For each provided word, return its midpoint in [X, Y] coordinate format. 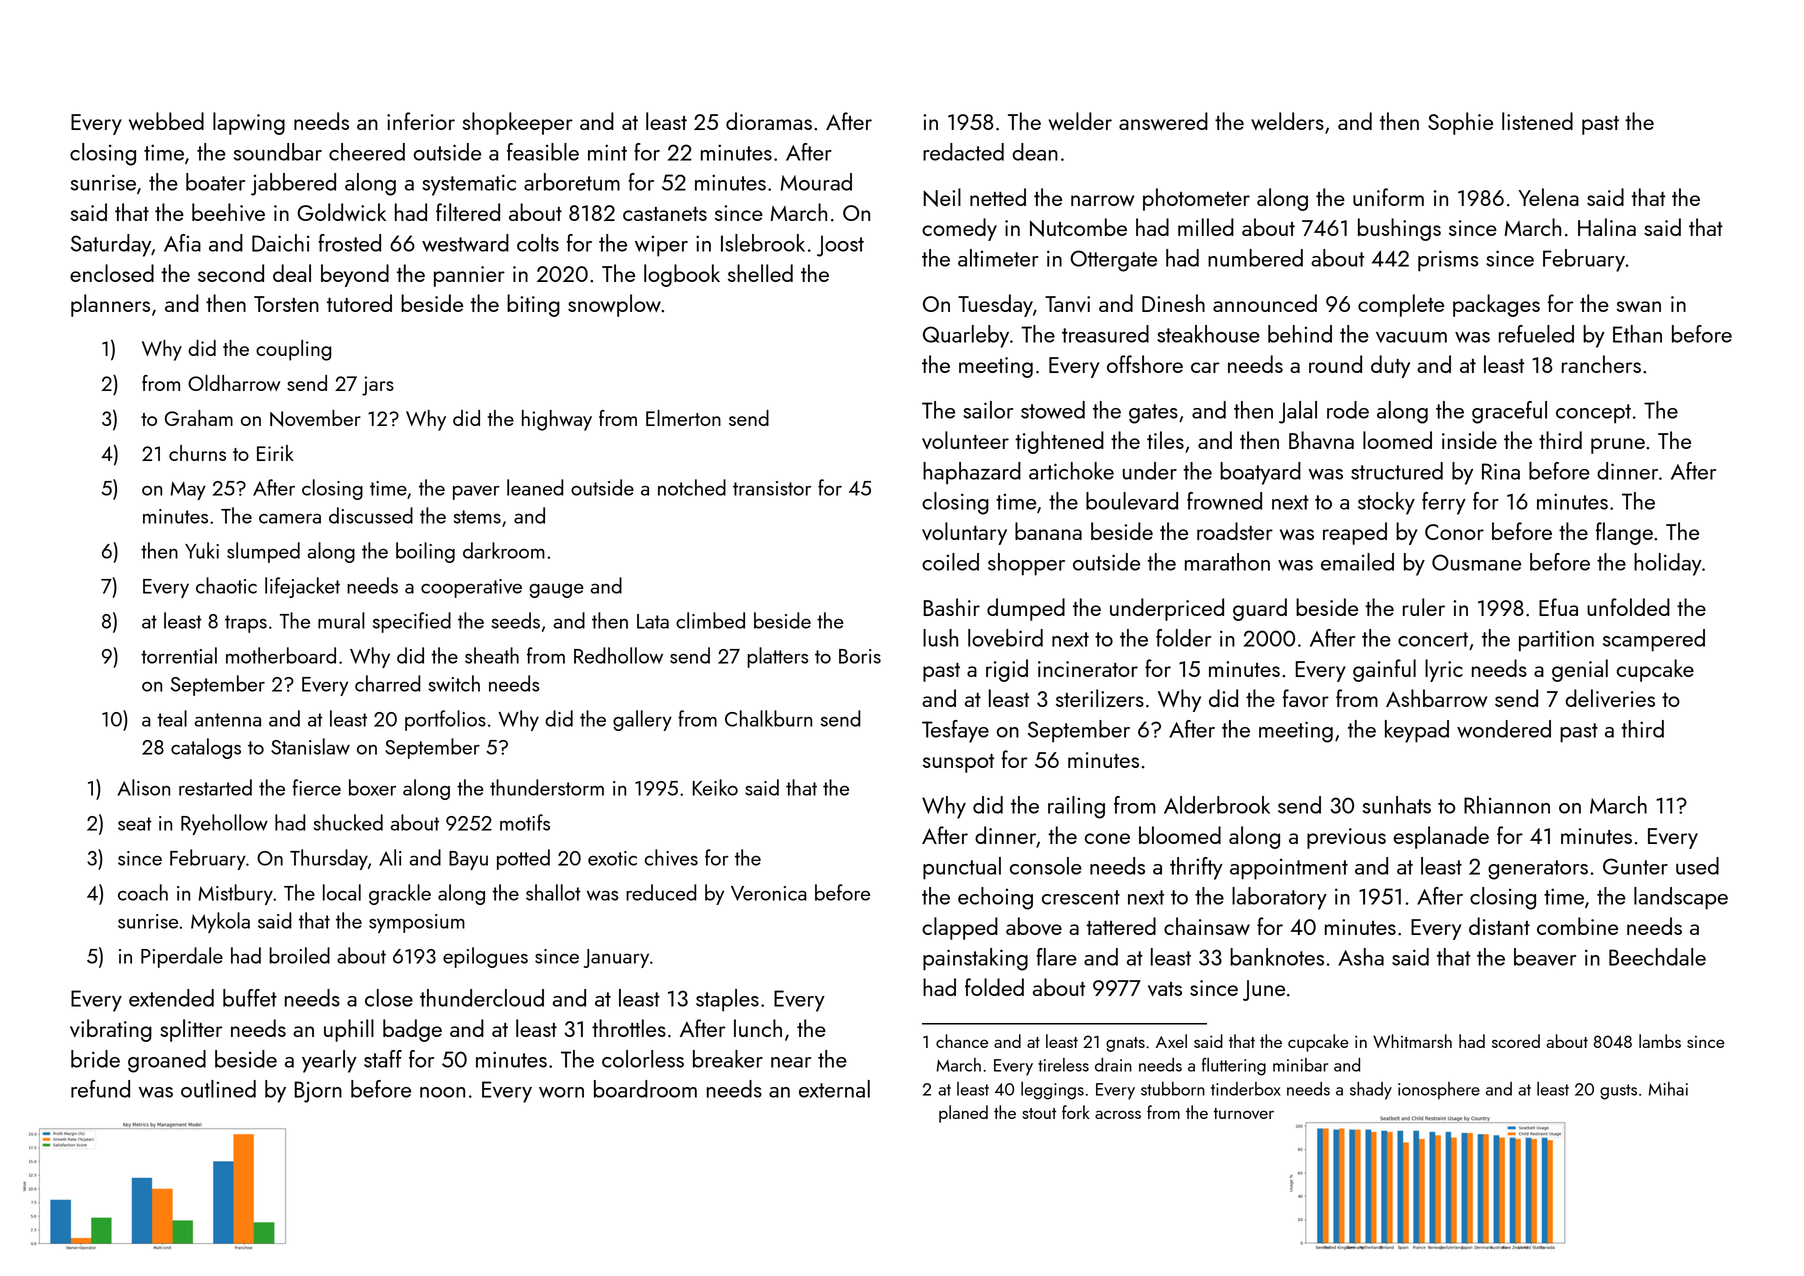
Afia [182, 243]
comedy [959, 229]
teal [172, 718]
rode [1348, 410]
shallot [553, 892]
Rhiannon [1507, 805]
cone [1107, 838]
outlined [218, 1089]
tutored [359, 303]
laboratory [1279, 898]
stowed [1053, 410]
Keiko [715, 787]
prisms [1448, 261]
